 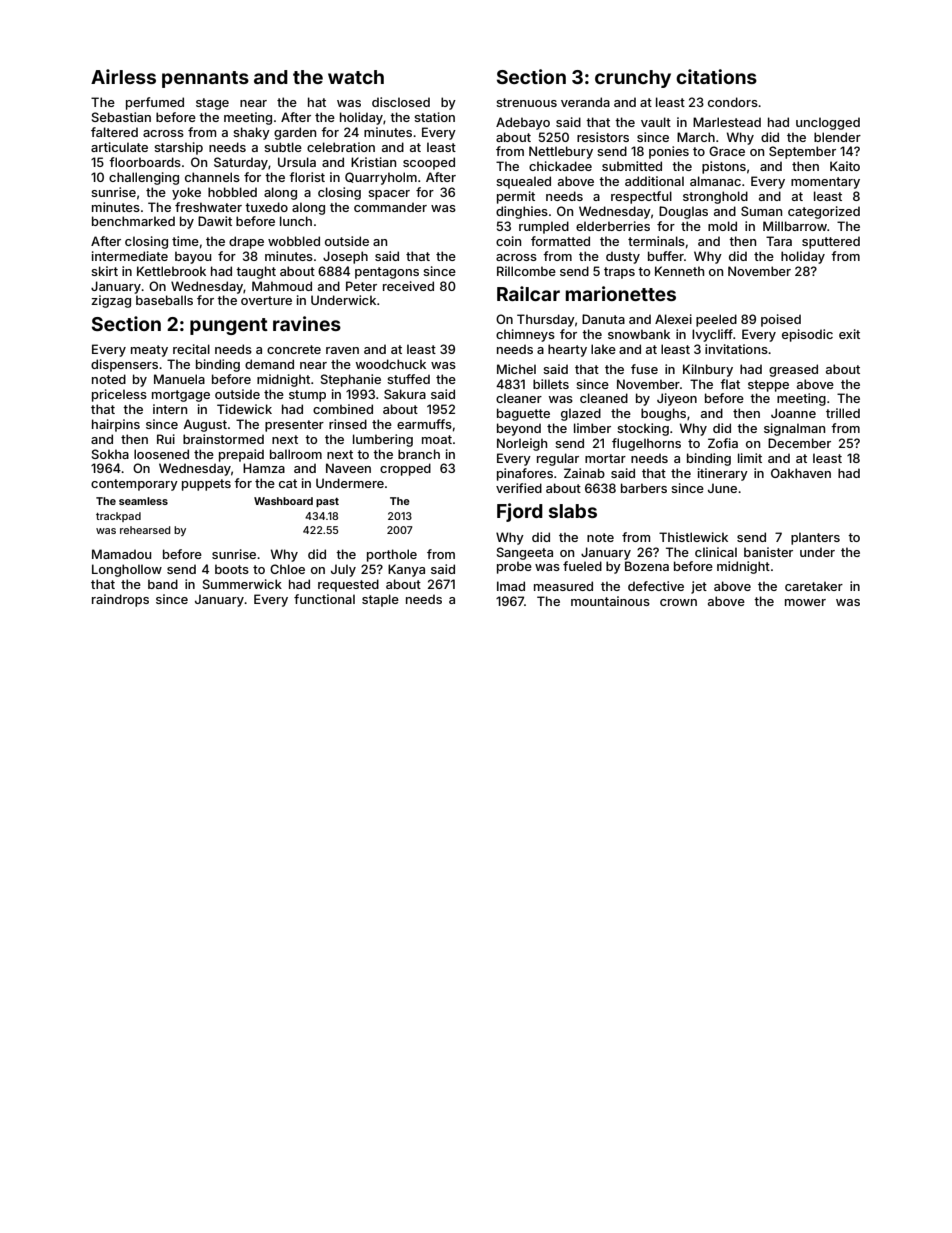 What do you see at coordinates (825, 183) in the image?
I see `momentary` at bounding box center [825, 183].
